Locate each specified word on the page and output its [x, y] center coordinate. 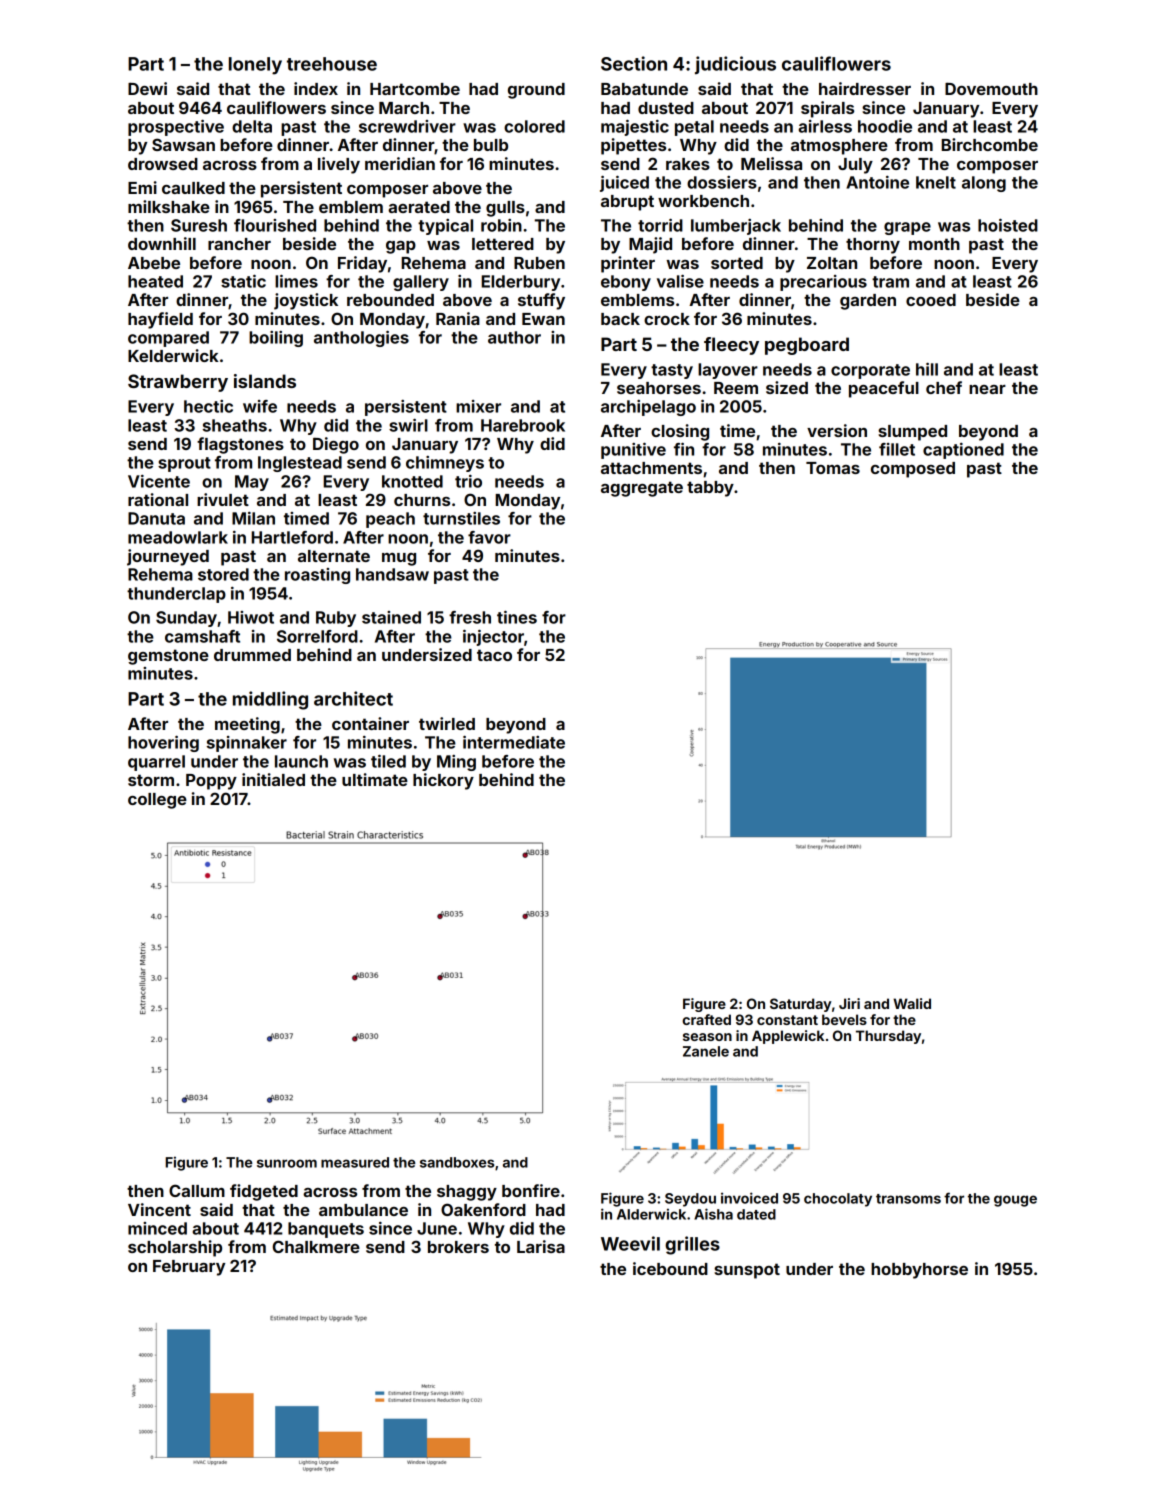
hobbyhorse [919, 1271]
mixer [478, 406]
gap [401, 247]
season [707, 1037]
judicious [735, 65]
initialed [273, 779]
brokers [458, 1247]
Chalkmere [316, 1246]
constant [787, 1020]
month [934, 244]
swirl [408, 425]
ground [536, 91]
